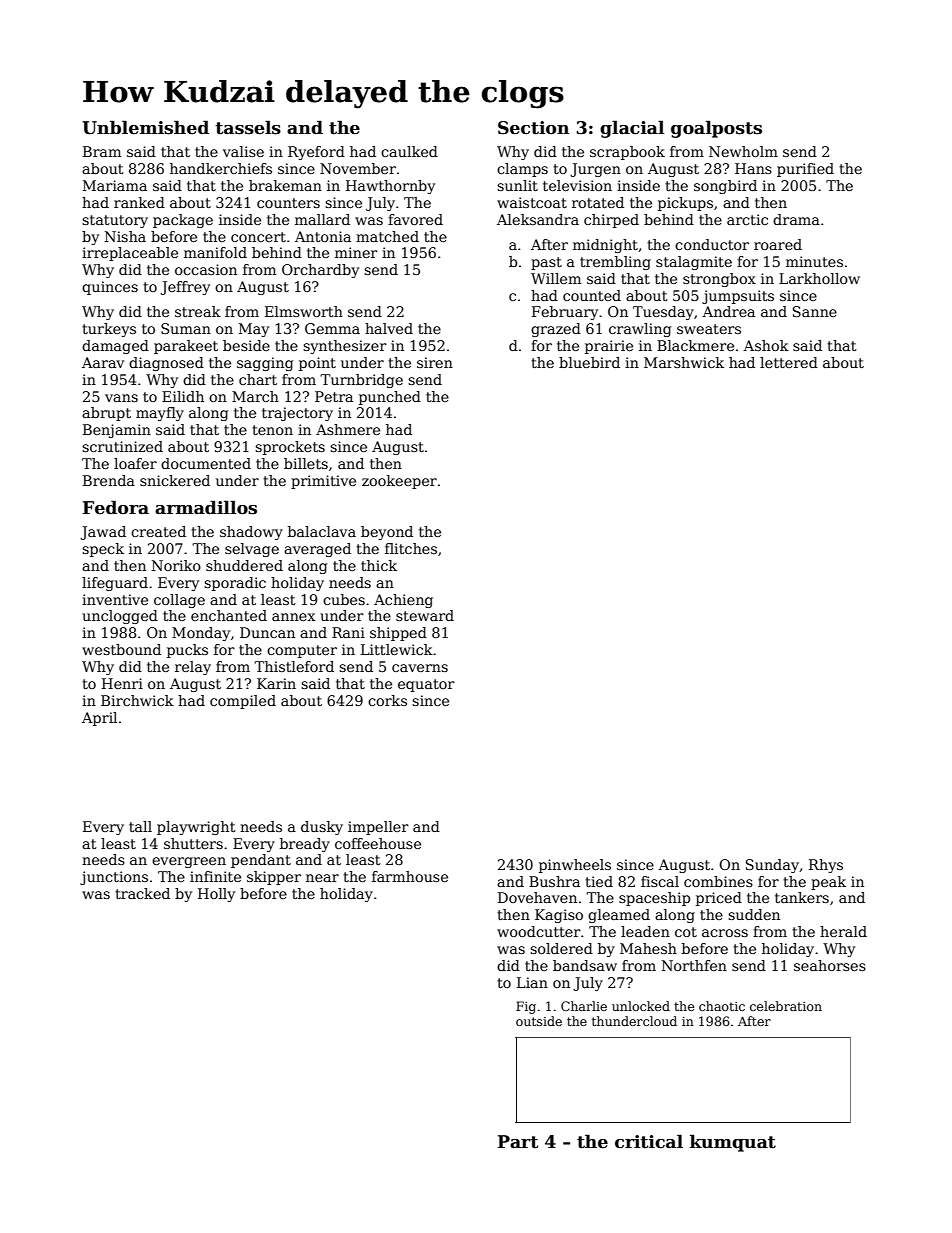 The width and height of the document is (952, 1233). I want to click on Sunday, so click(772, 866).
